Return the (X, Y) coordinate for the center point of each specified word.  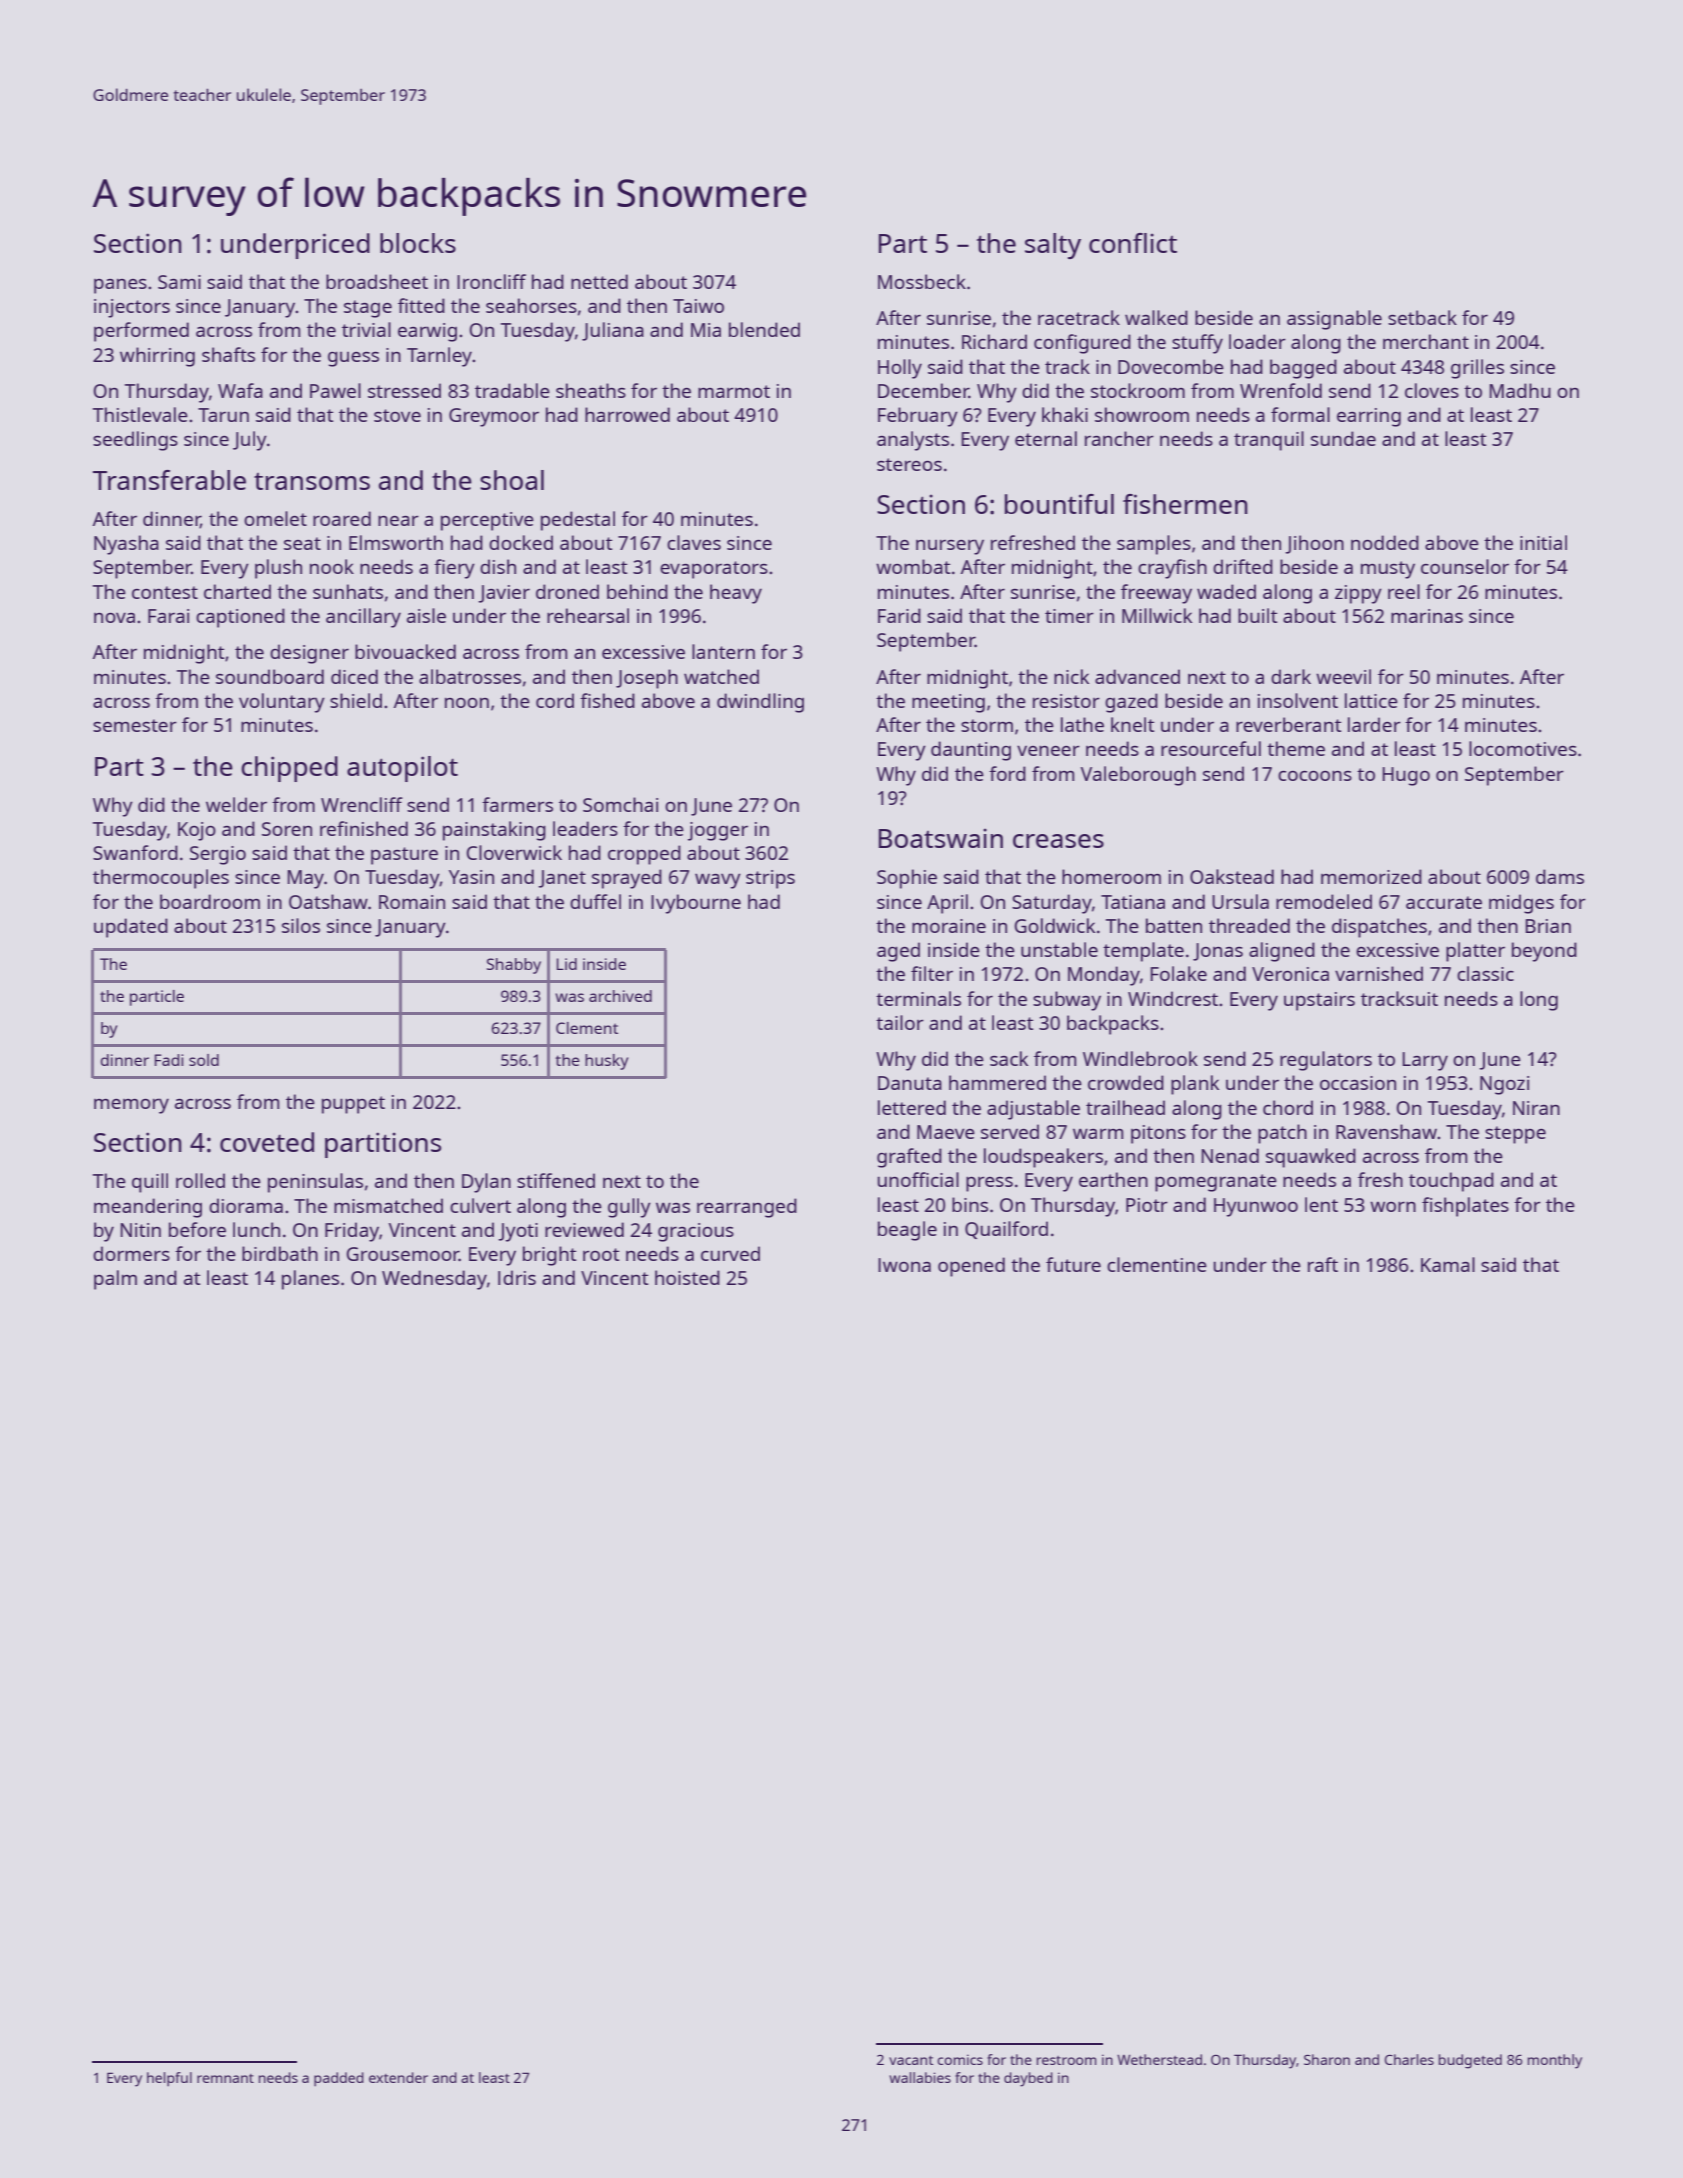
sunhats (348, 591)
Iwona (904, 1265)
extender (398, 2077)
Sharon (1327, 2059)
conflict (1133, 243)
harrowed (627, 414)
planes (310, 1280)
